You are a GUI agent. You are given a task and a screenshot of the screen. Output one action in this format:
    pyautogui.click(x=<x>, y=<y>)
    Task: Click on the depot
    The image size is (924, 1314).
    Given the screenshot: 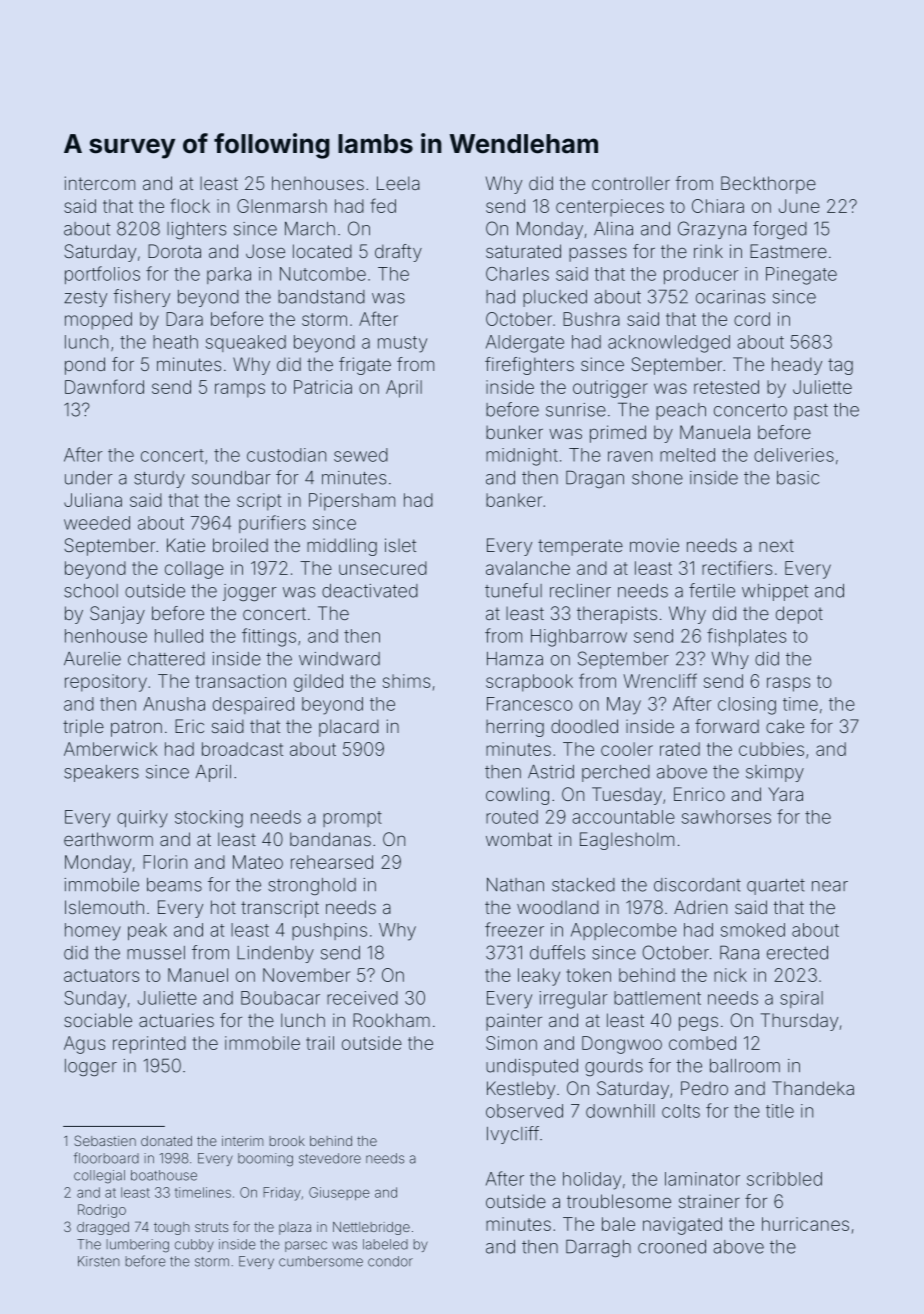 What is the action you would take?
    pyautogui.click(x=799, y=615)
